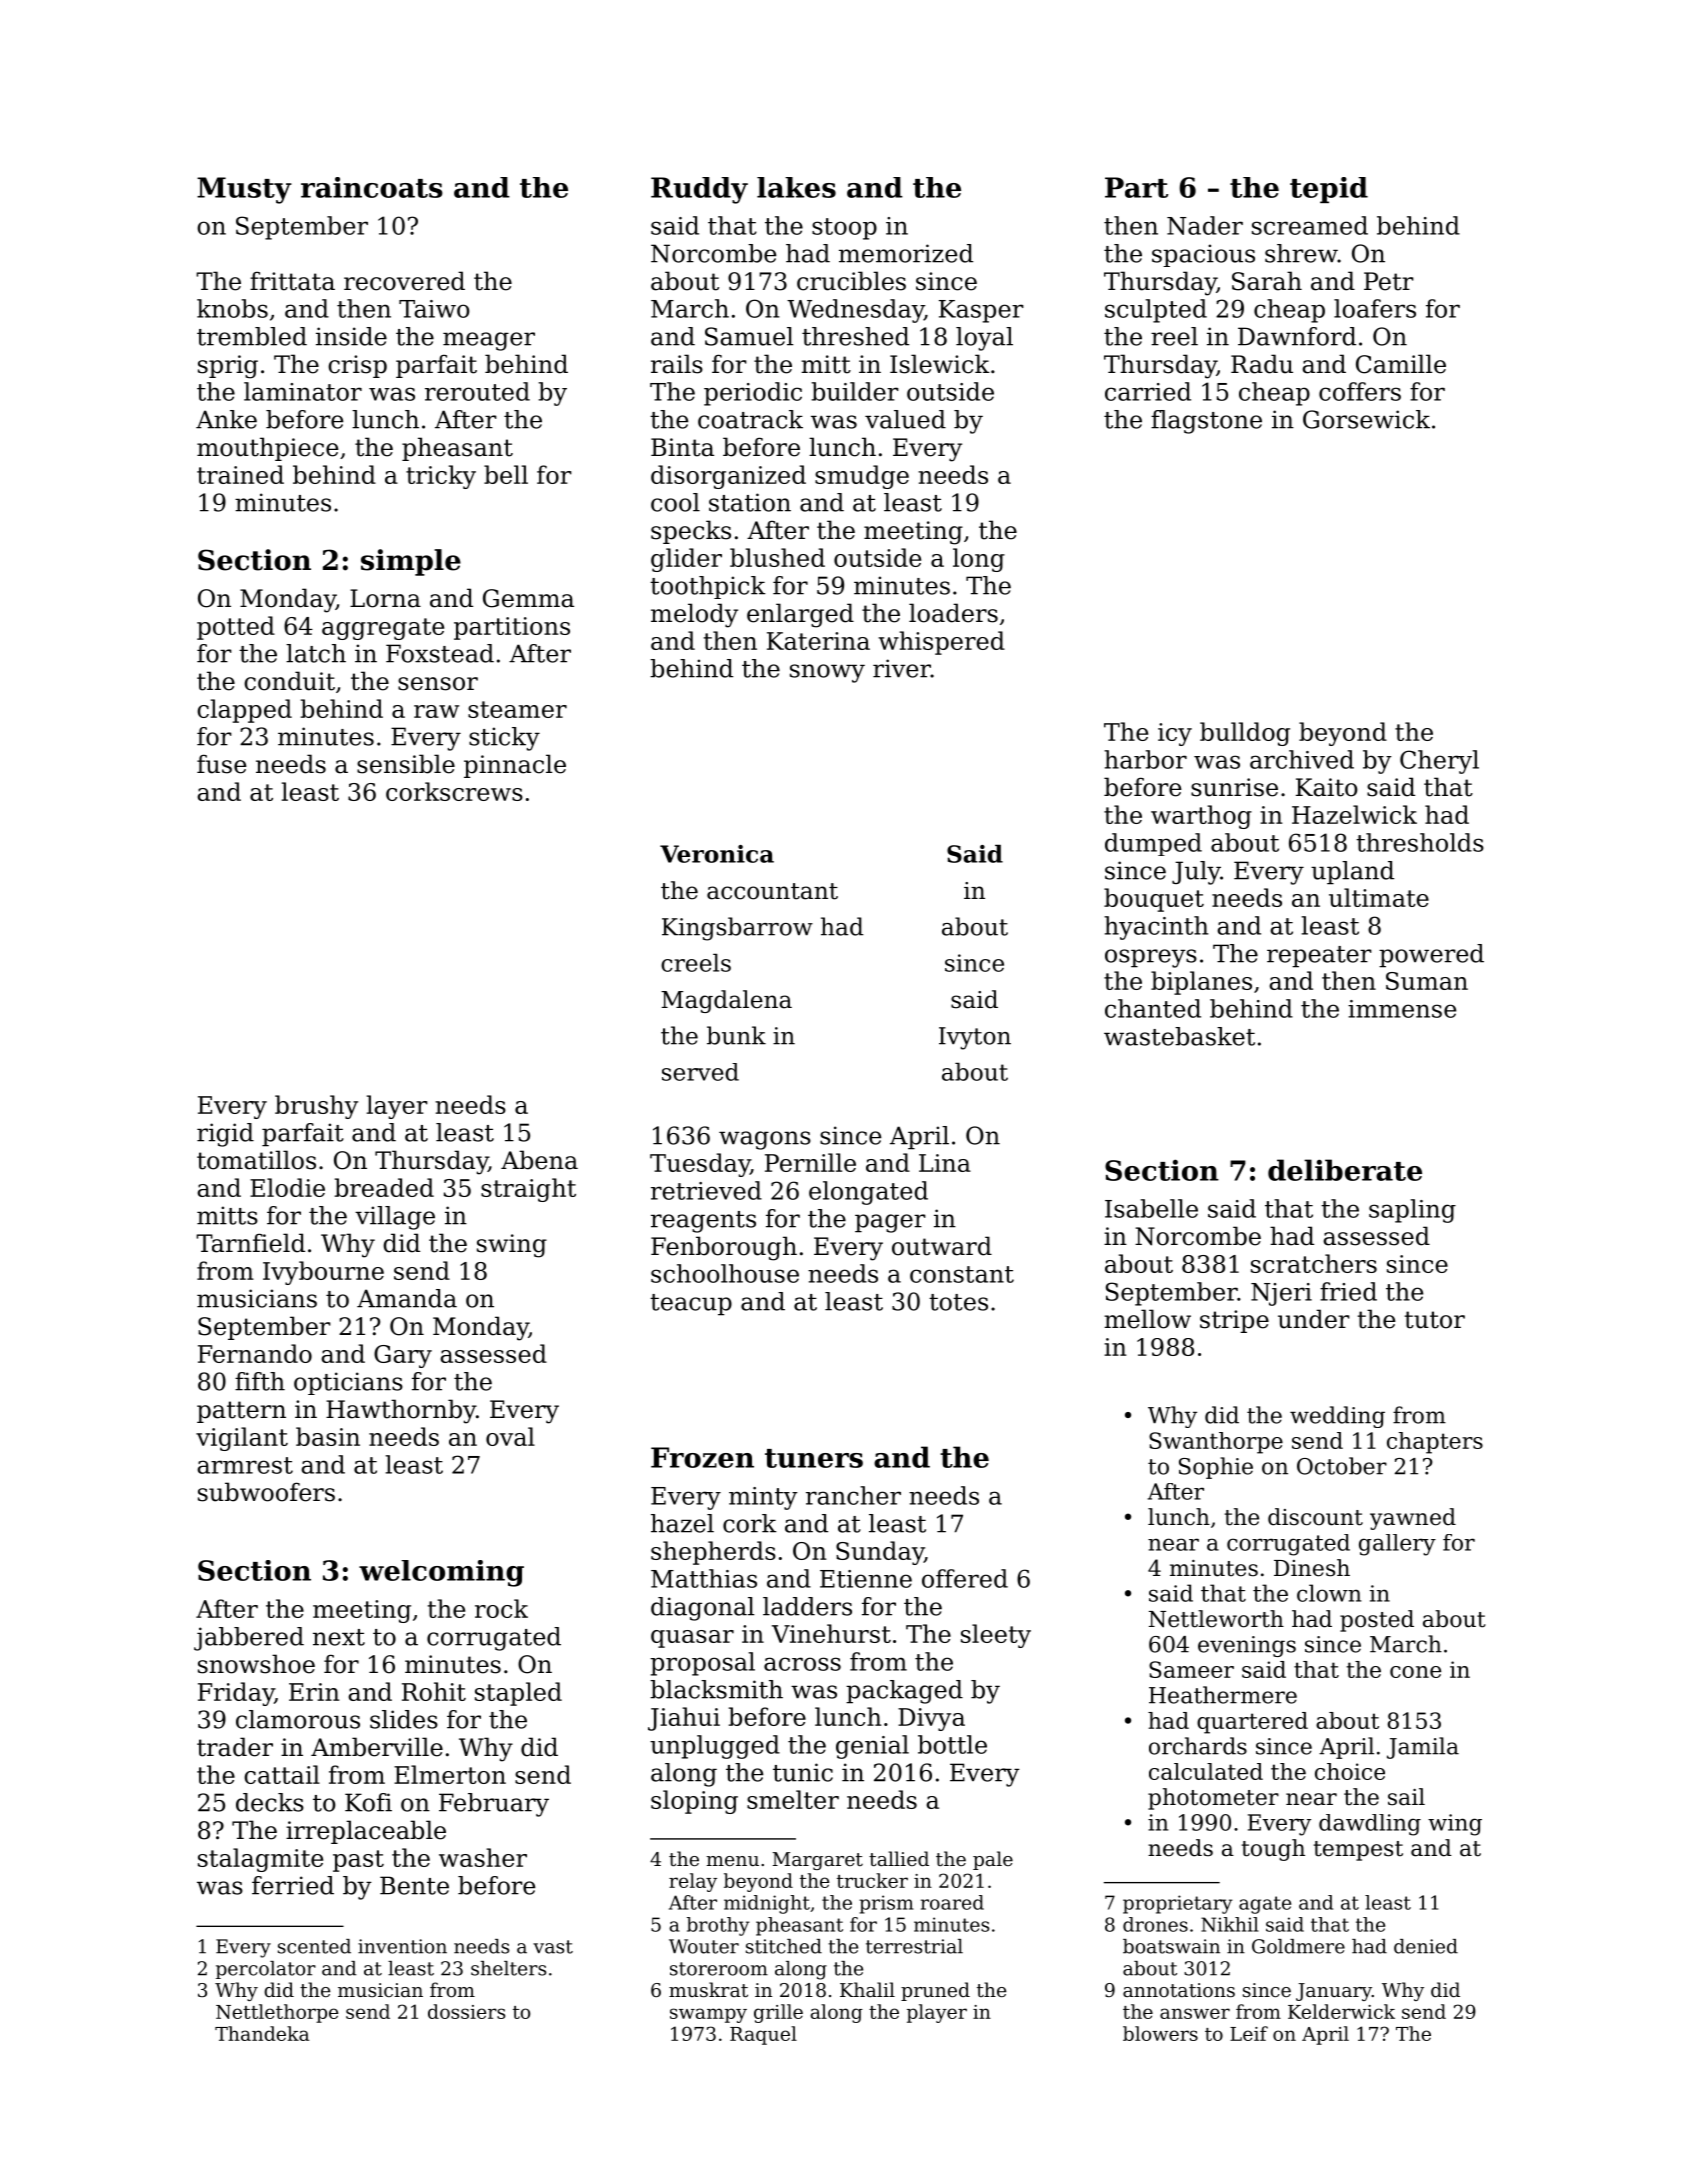 The height and width of the page is (2178, 1683). I want to click on sensible, so click(406, 764).
